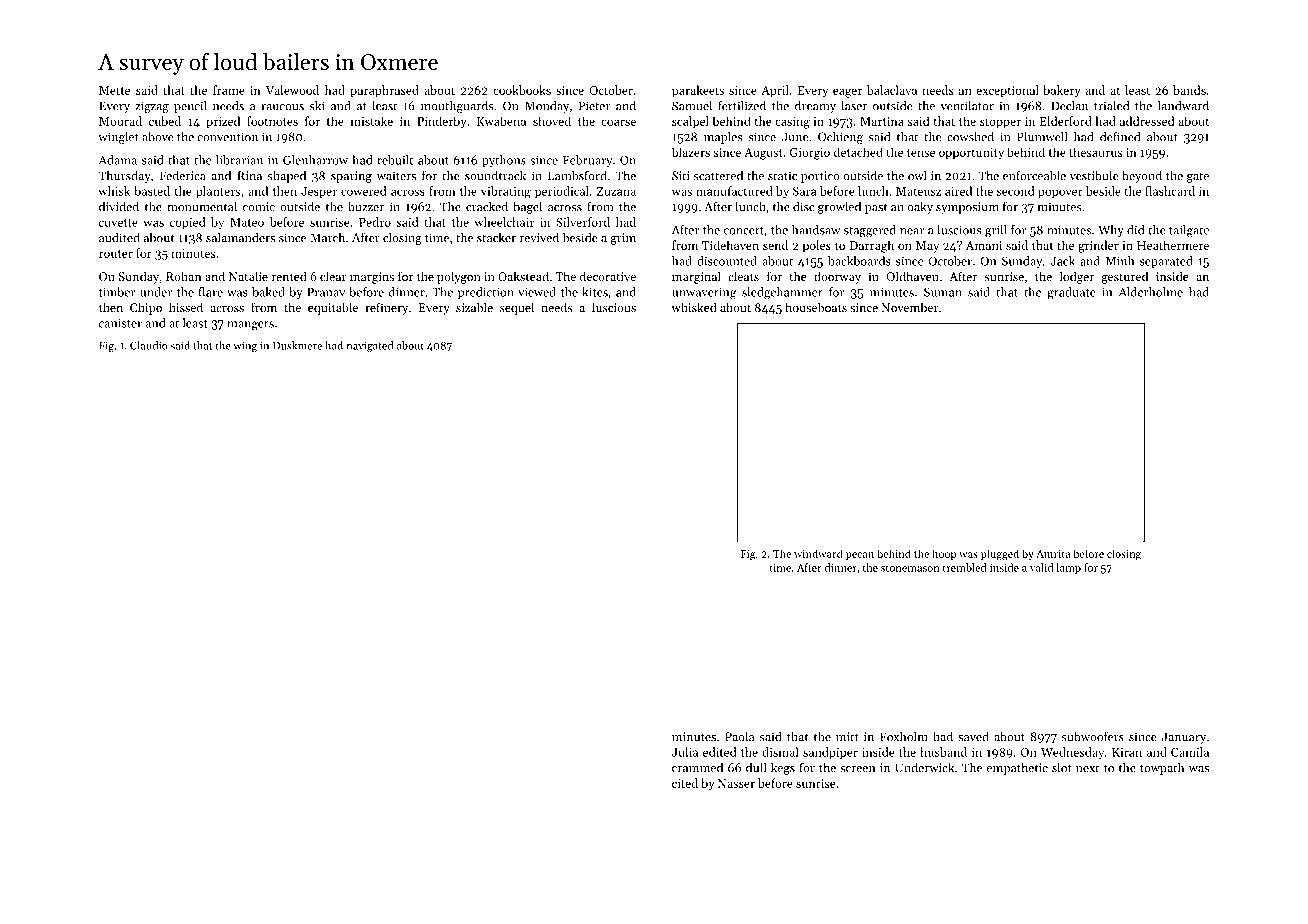 The image size is (1308, 924). Describe the element at coordinates (1007, 91) in the page. I see `exceptional` at that location.
